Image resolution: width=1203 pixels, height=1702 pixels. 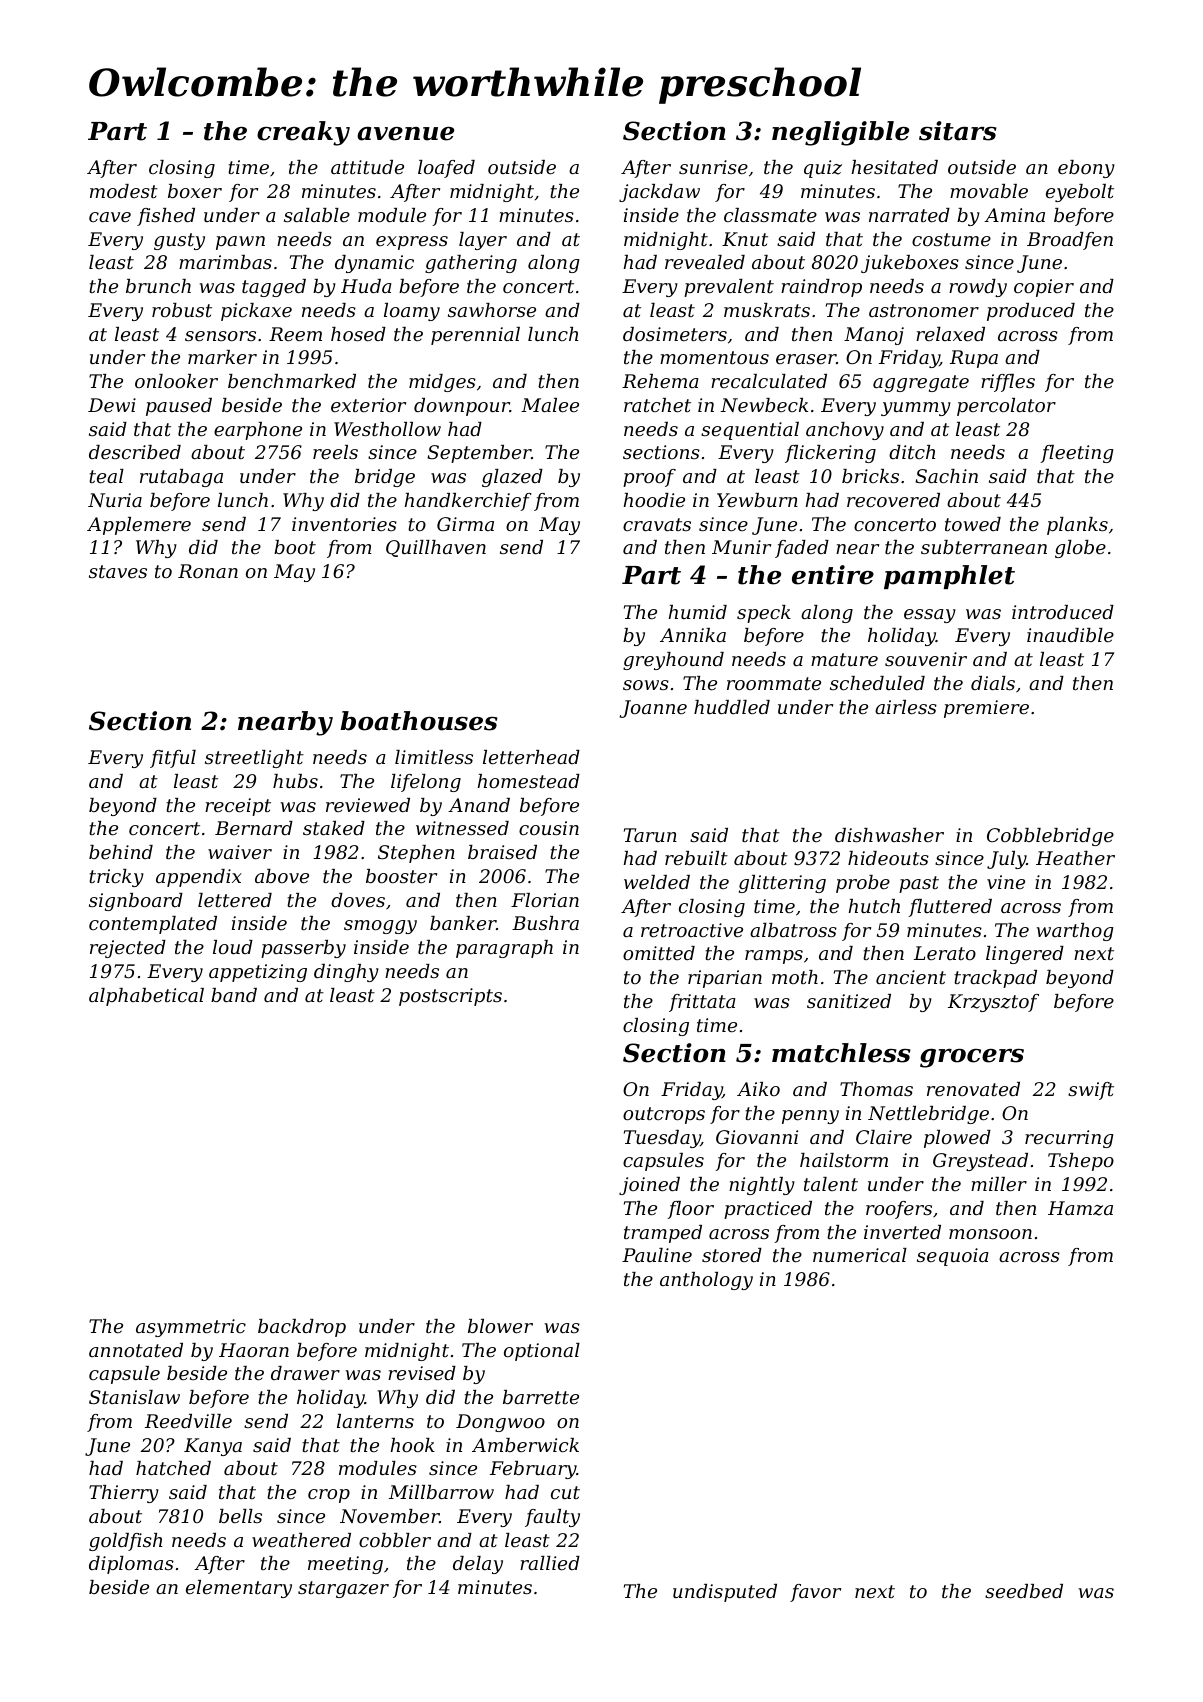 What do you see at coordinates (173, 759) in the document?
I see `fitful` at bounding box center [173, 759].
